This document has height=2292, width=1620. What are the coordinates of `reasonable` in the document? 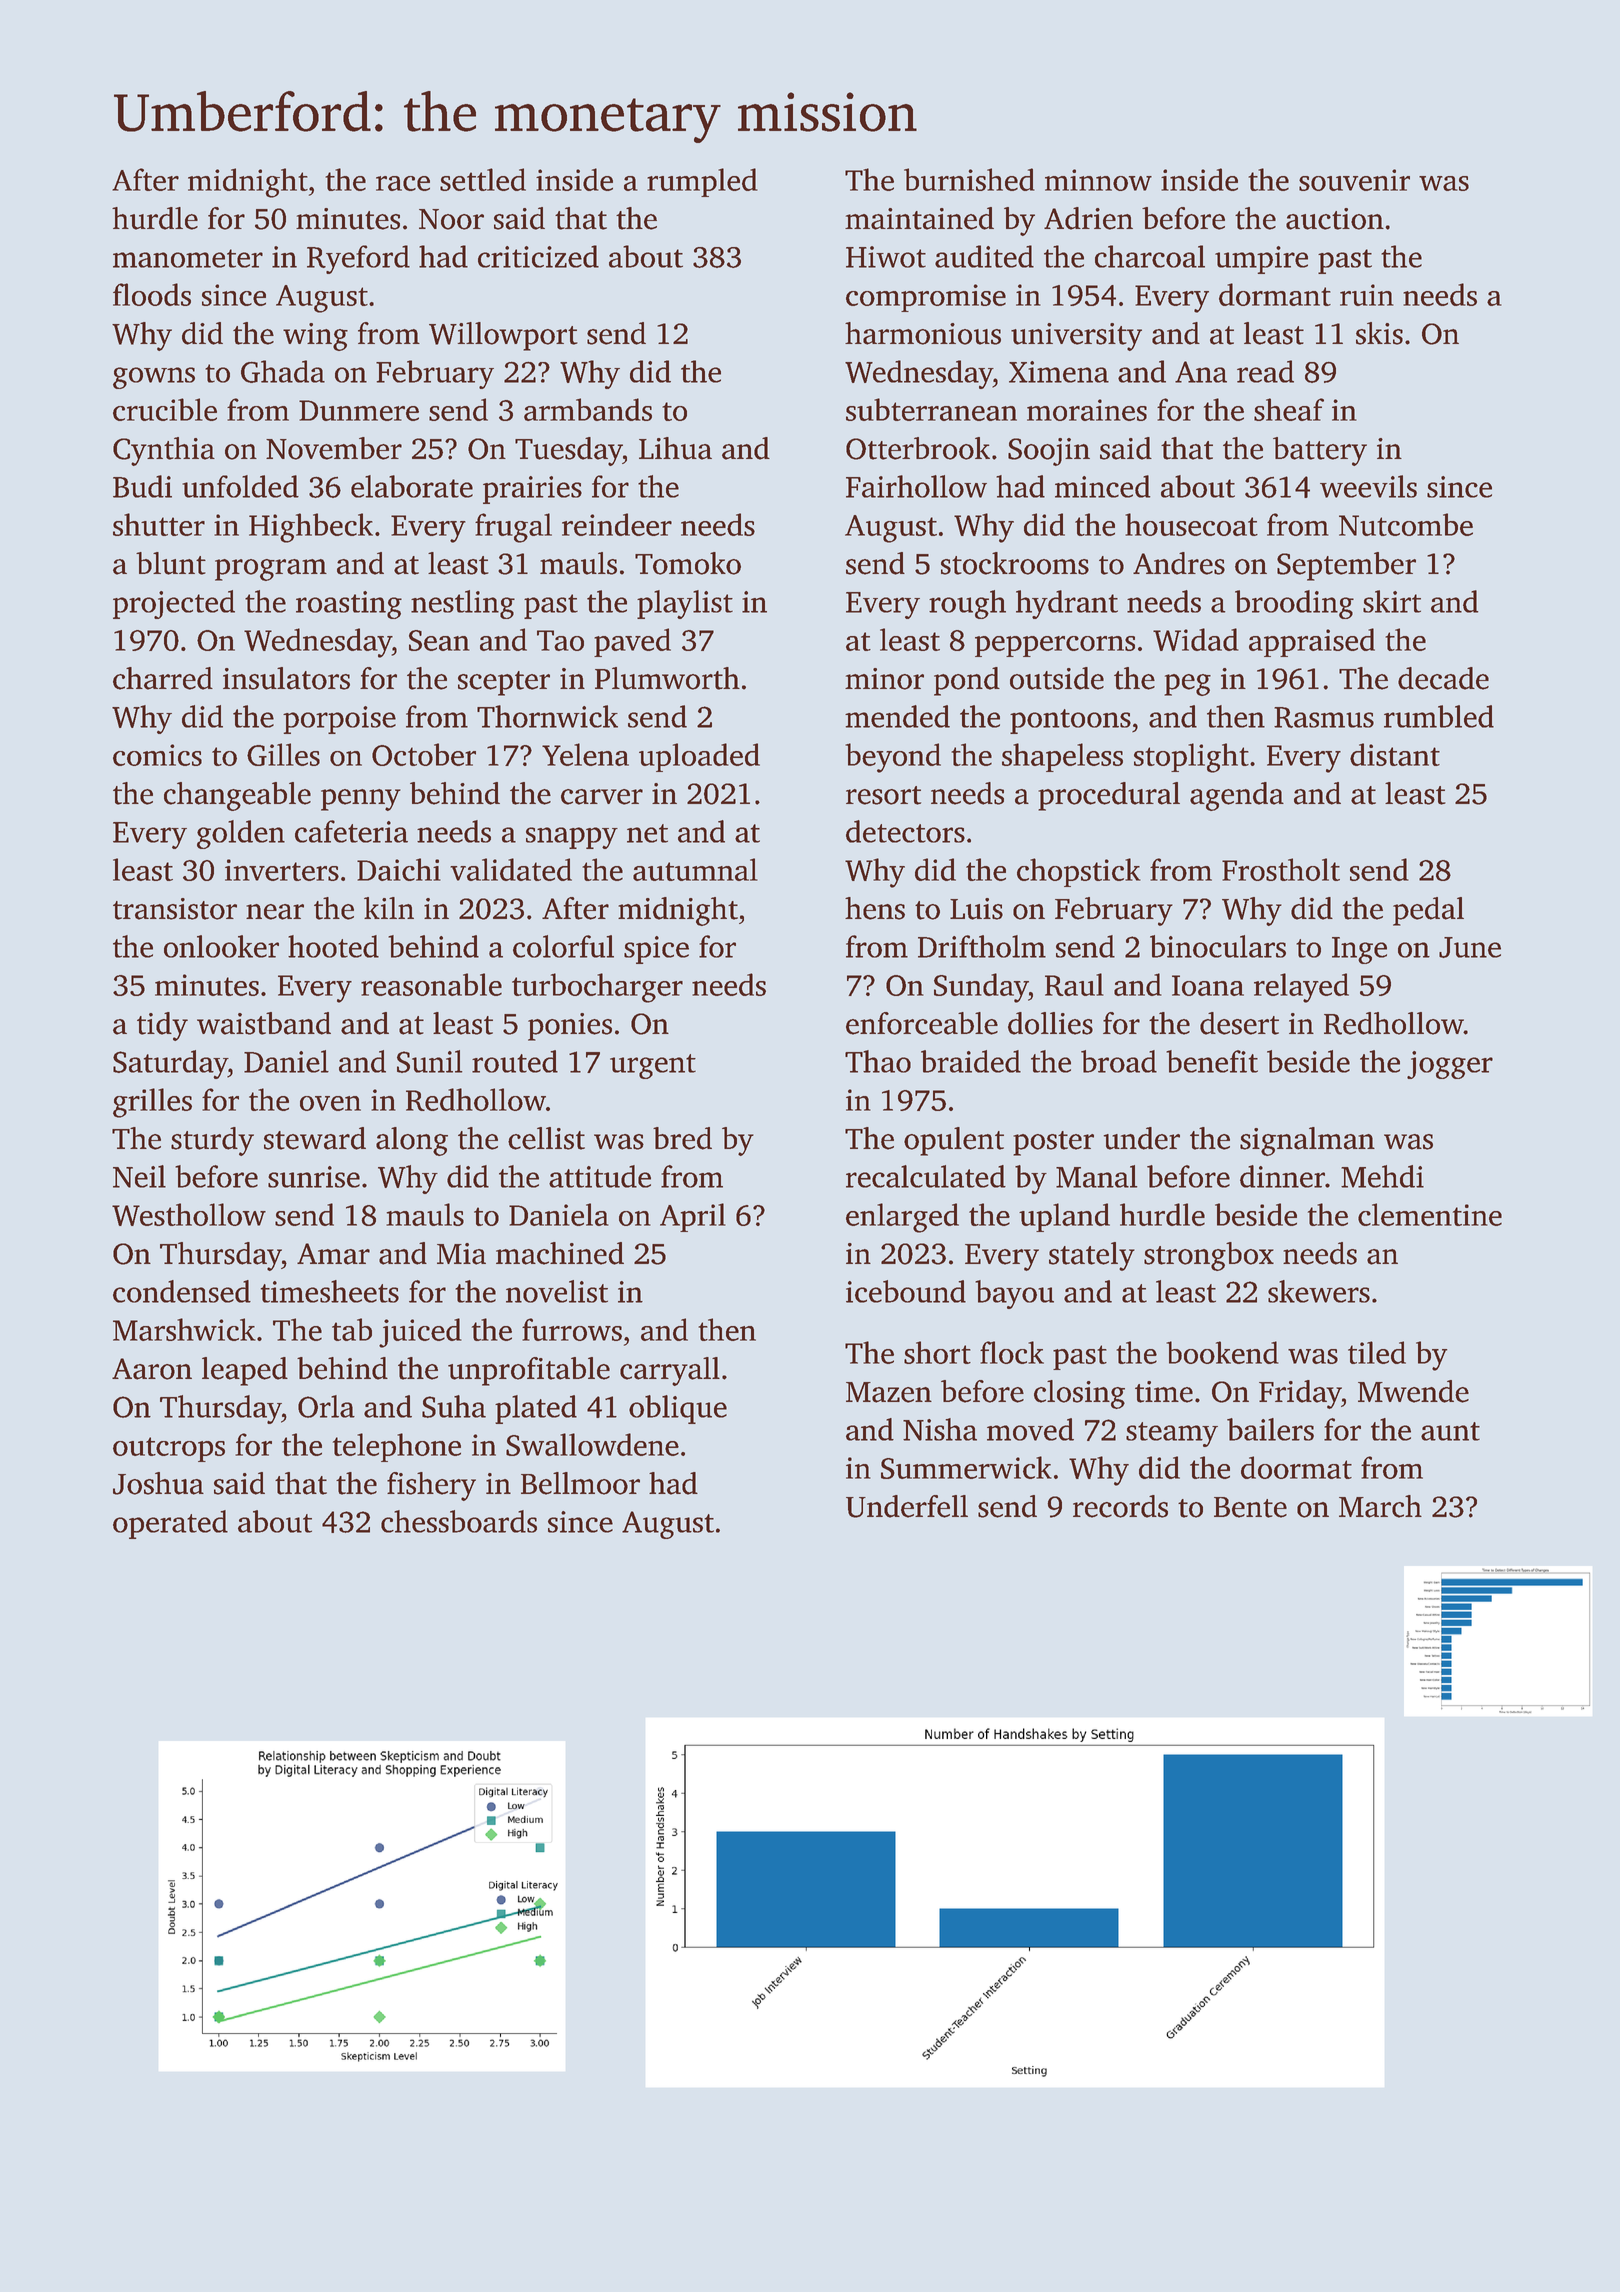 It's located at (431, 984).
